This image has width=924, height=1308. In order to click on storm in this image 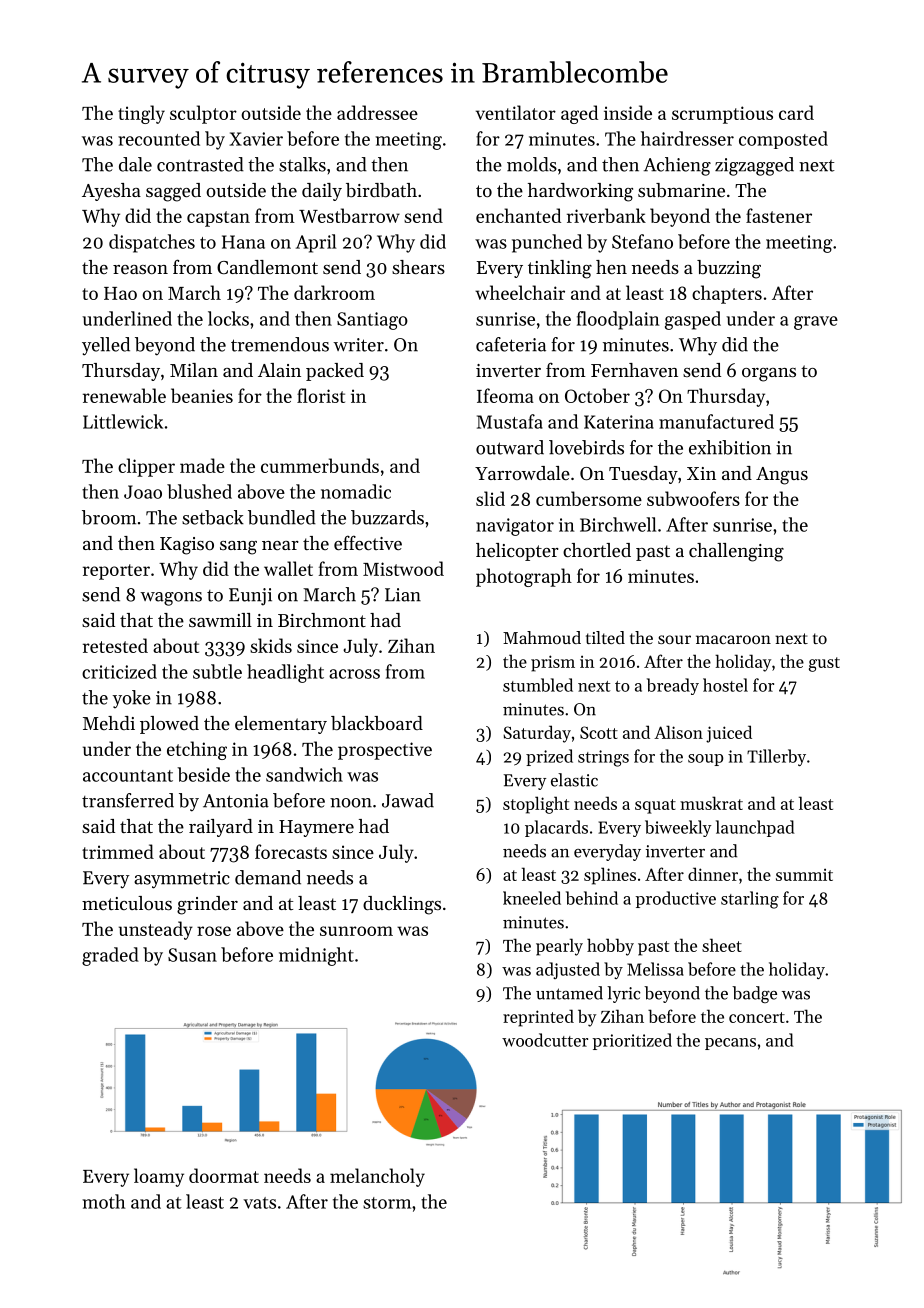, I will do `click(387, 1203)`.
